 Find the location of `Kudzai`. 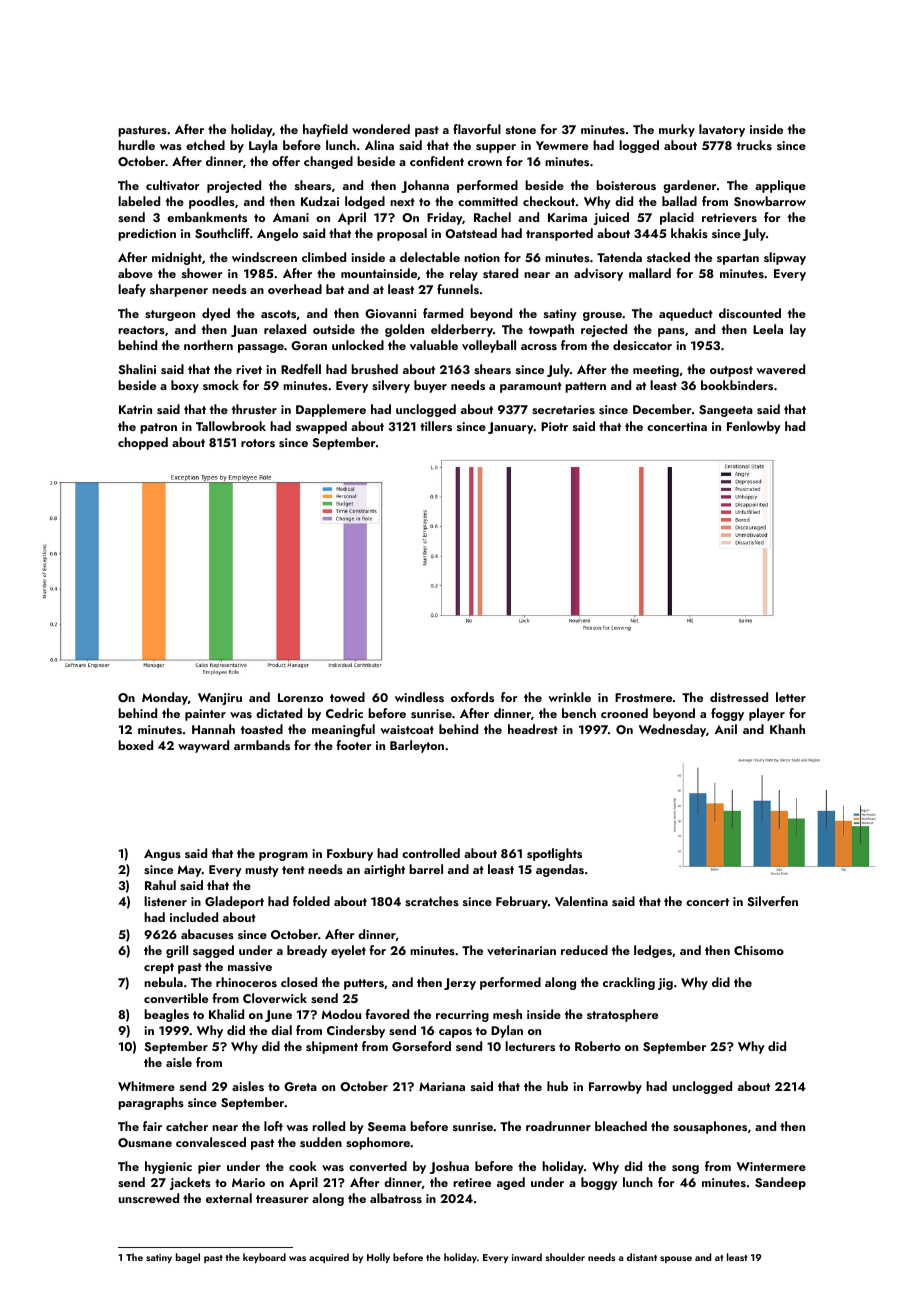

Kudzai is located at coordinates (320, 201).
